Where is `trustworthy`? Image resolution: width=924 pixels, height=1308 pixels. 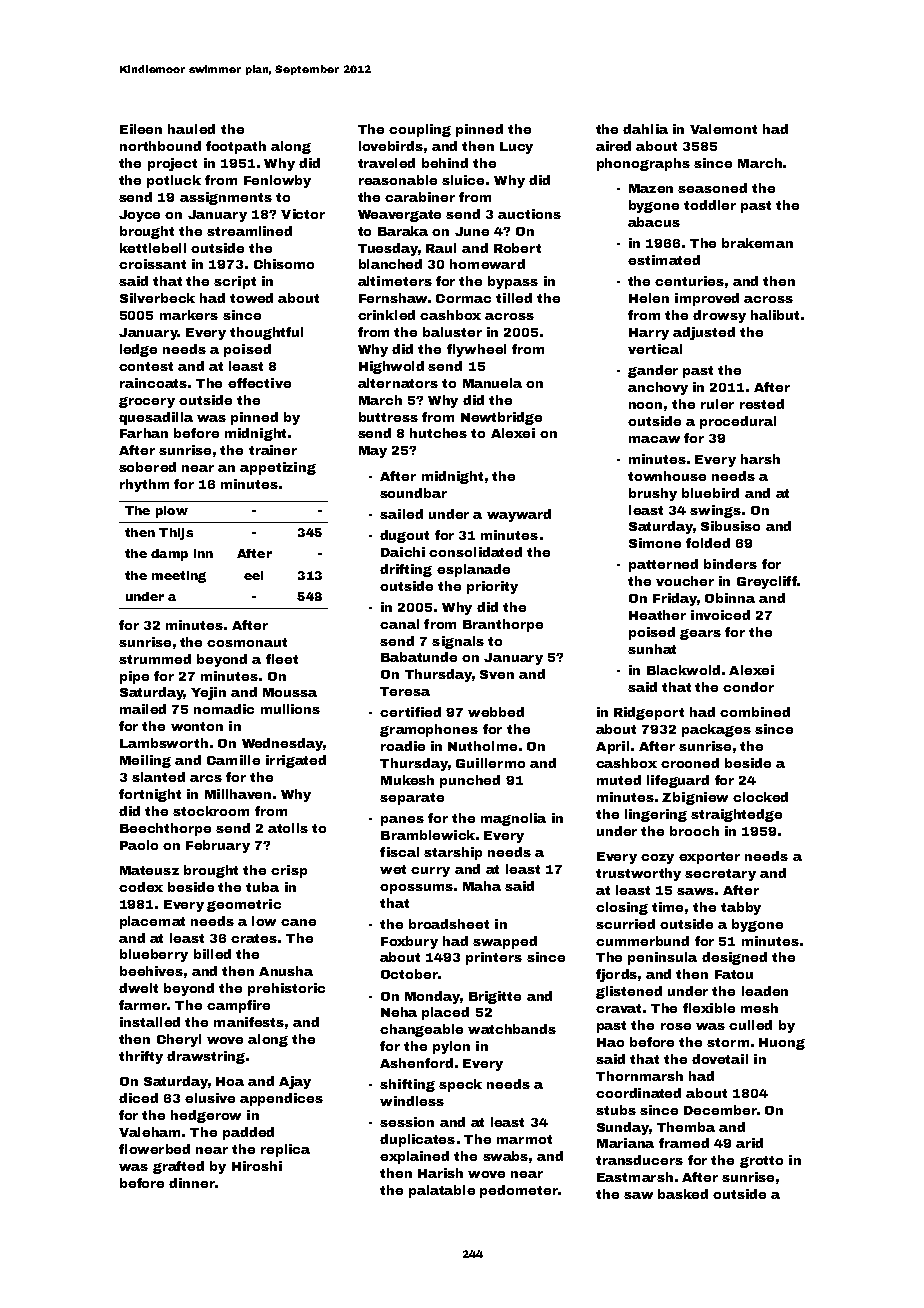
trustworthy is located at coordinates (638, 874).
